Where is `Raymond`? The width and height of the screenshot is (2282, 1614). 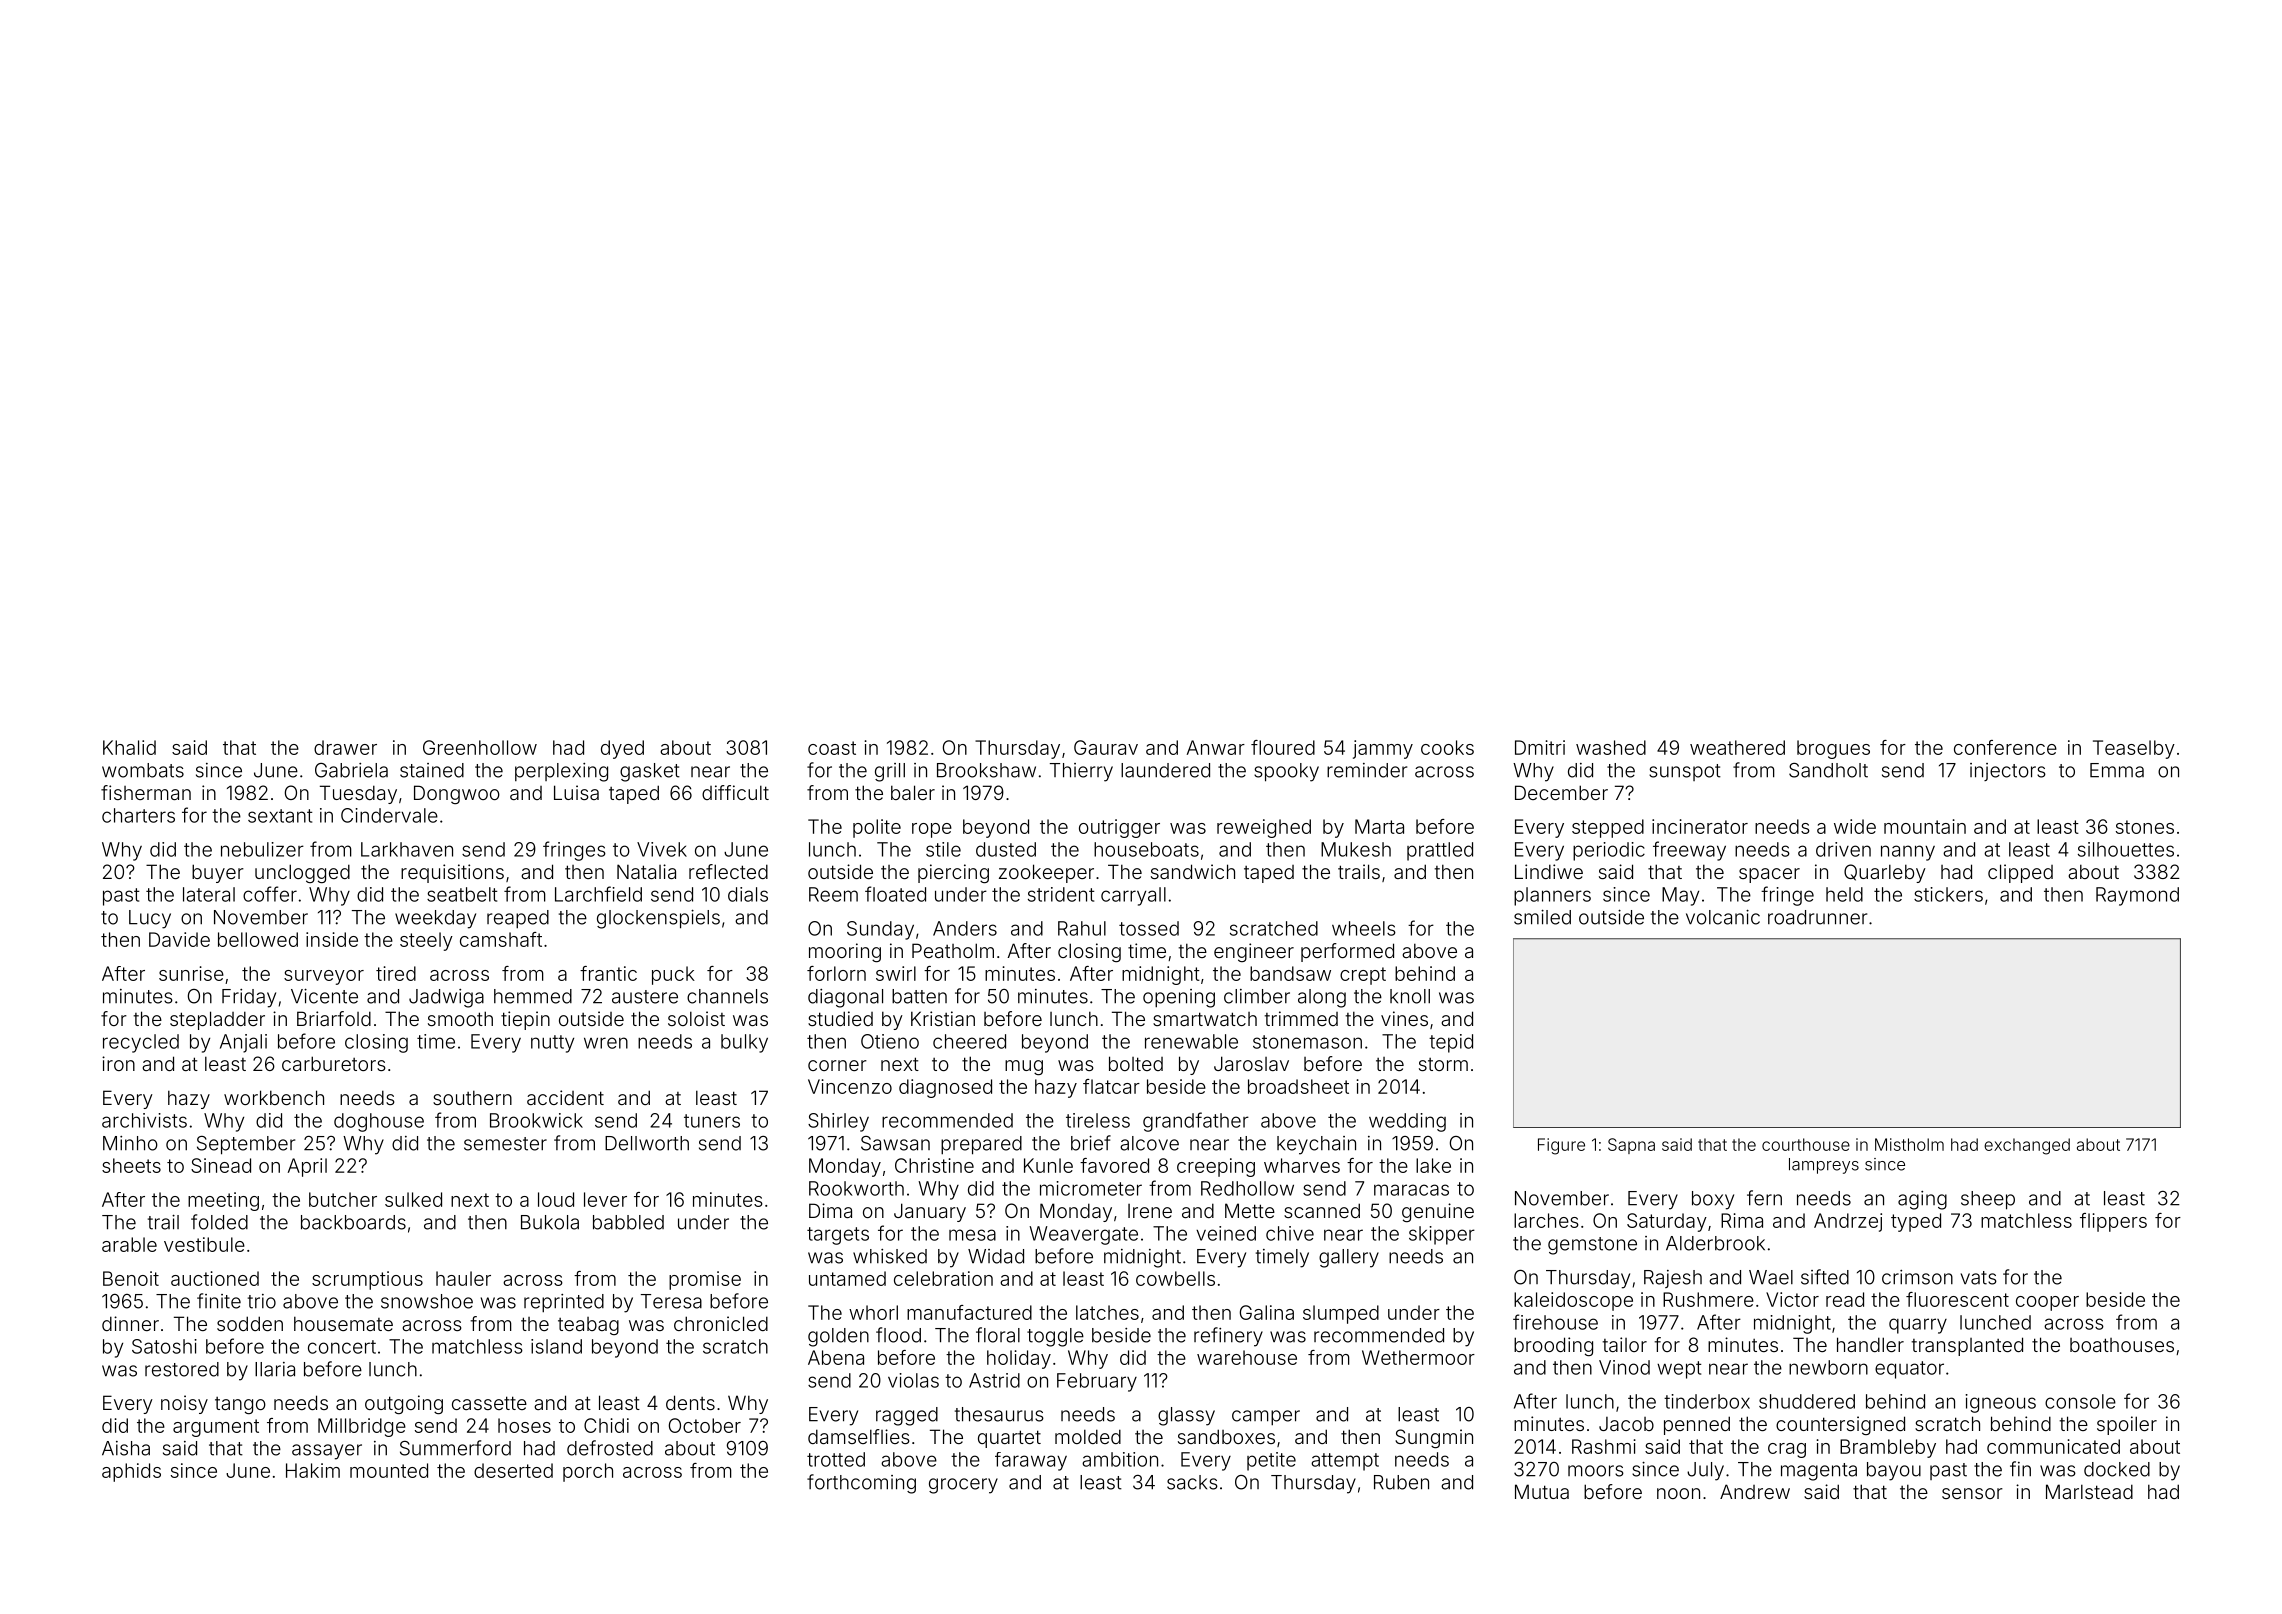 Raymond is located at coordinates (2137, 896).
